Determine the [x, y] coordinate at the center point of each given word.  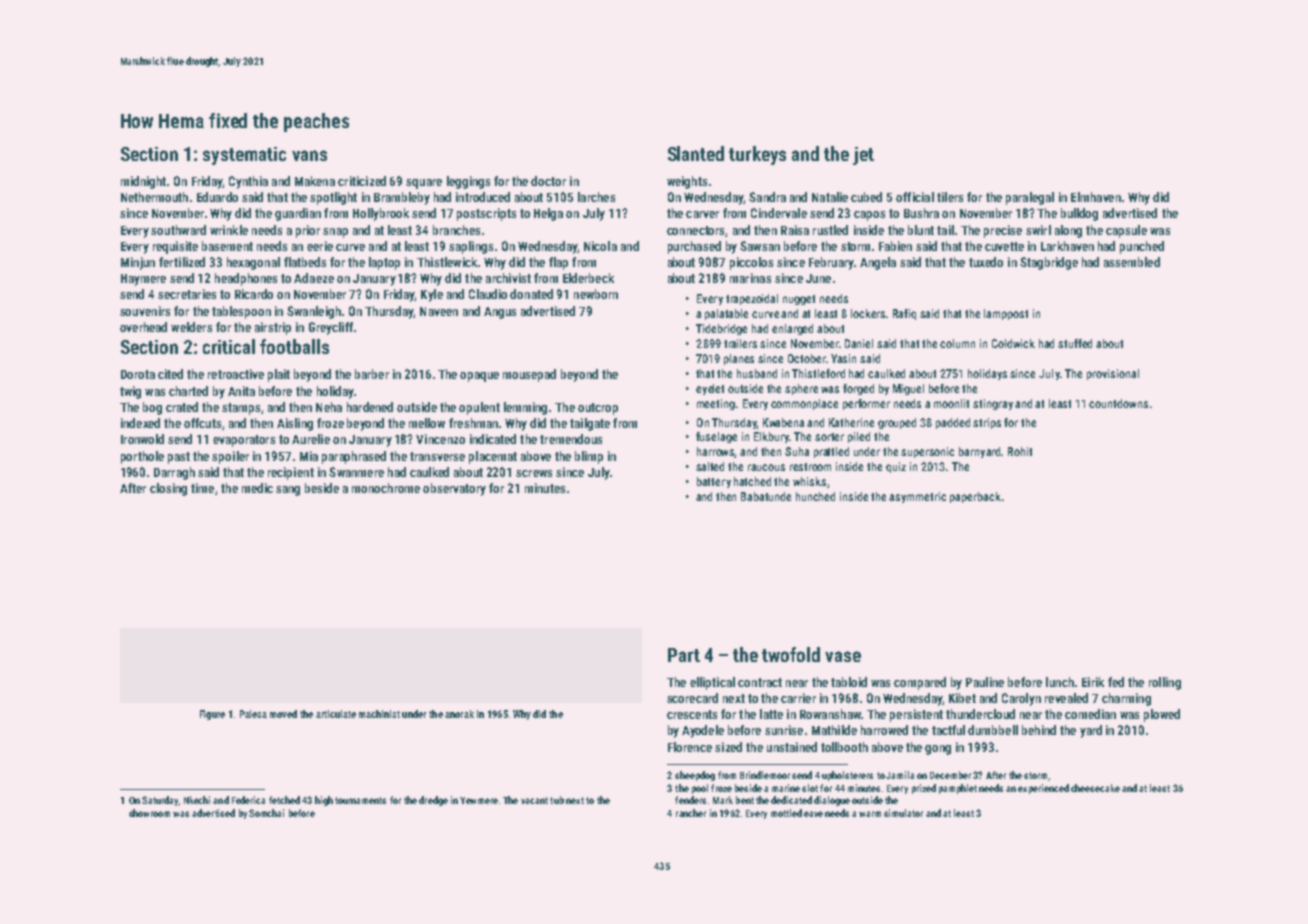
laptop [384, 263]
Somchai [266, 813]
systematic [244, 156]
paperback [975, 497]
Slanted [696, 153]
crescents [692, 714]
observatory [454, 489]
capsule [1126, 231]
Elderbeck [588, 278]
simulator [903, 813]
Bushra [921, 213]
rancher [691, 813]
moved [283, 714]
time [202, 488]
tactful [948, 730]
